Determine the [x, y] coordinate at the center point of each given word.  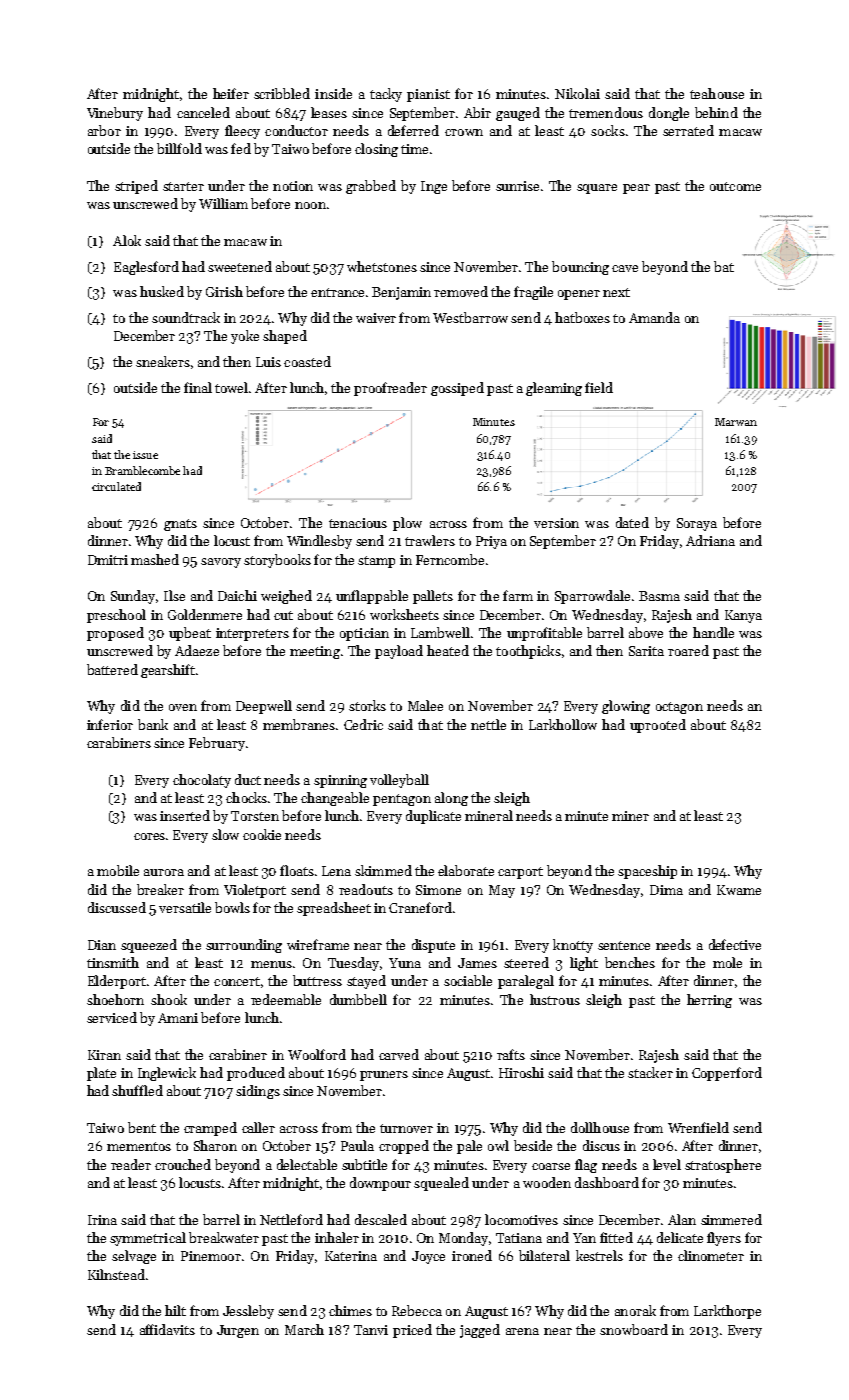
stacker [650, 1072]
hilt [175, 1310]
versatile [185, 907]
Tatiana [519, 1238]
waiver [376, 318]
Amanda [654, 317]
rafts [511, 1054]
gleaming [554, 389]
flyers [724, 1239]
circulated [116, 486]
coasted [307, 361]
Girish [224, 291]
